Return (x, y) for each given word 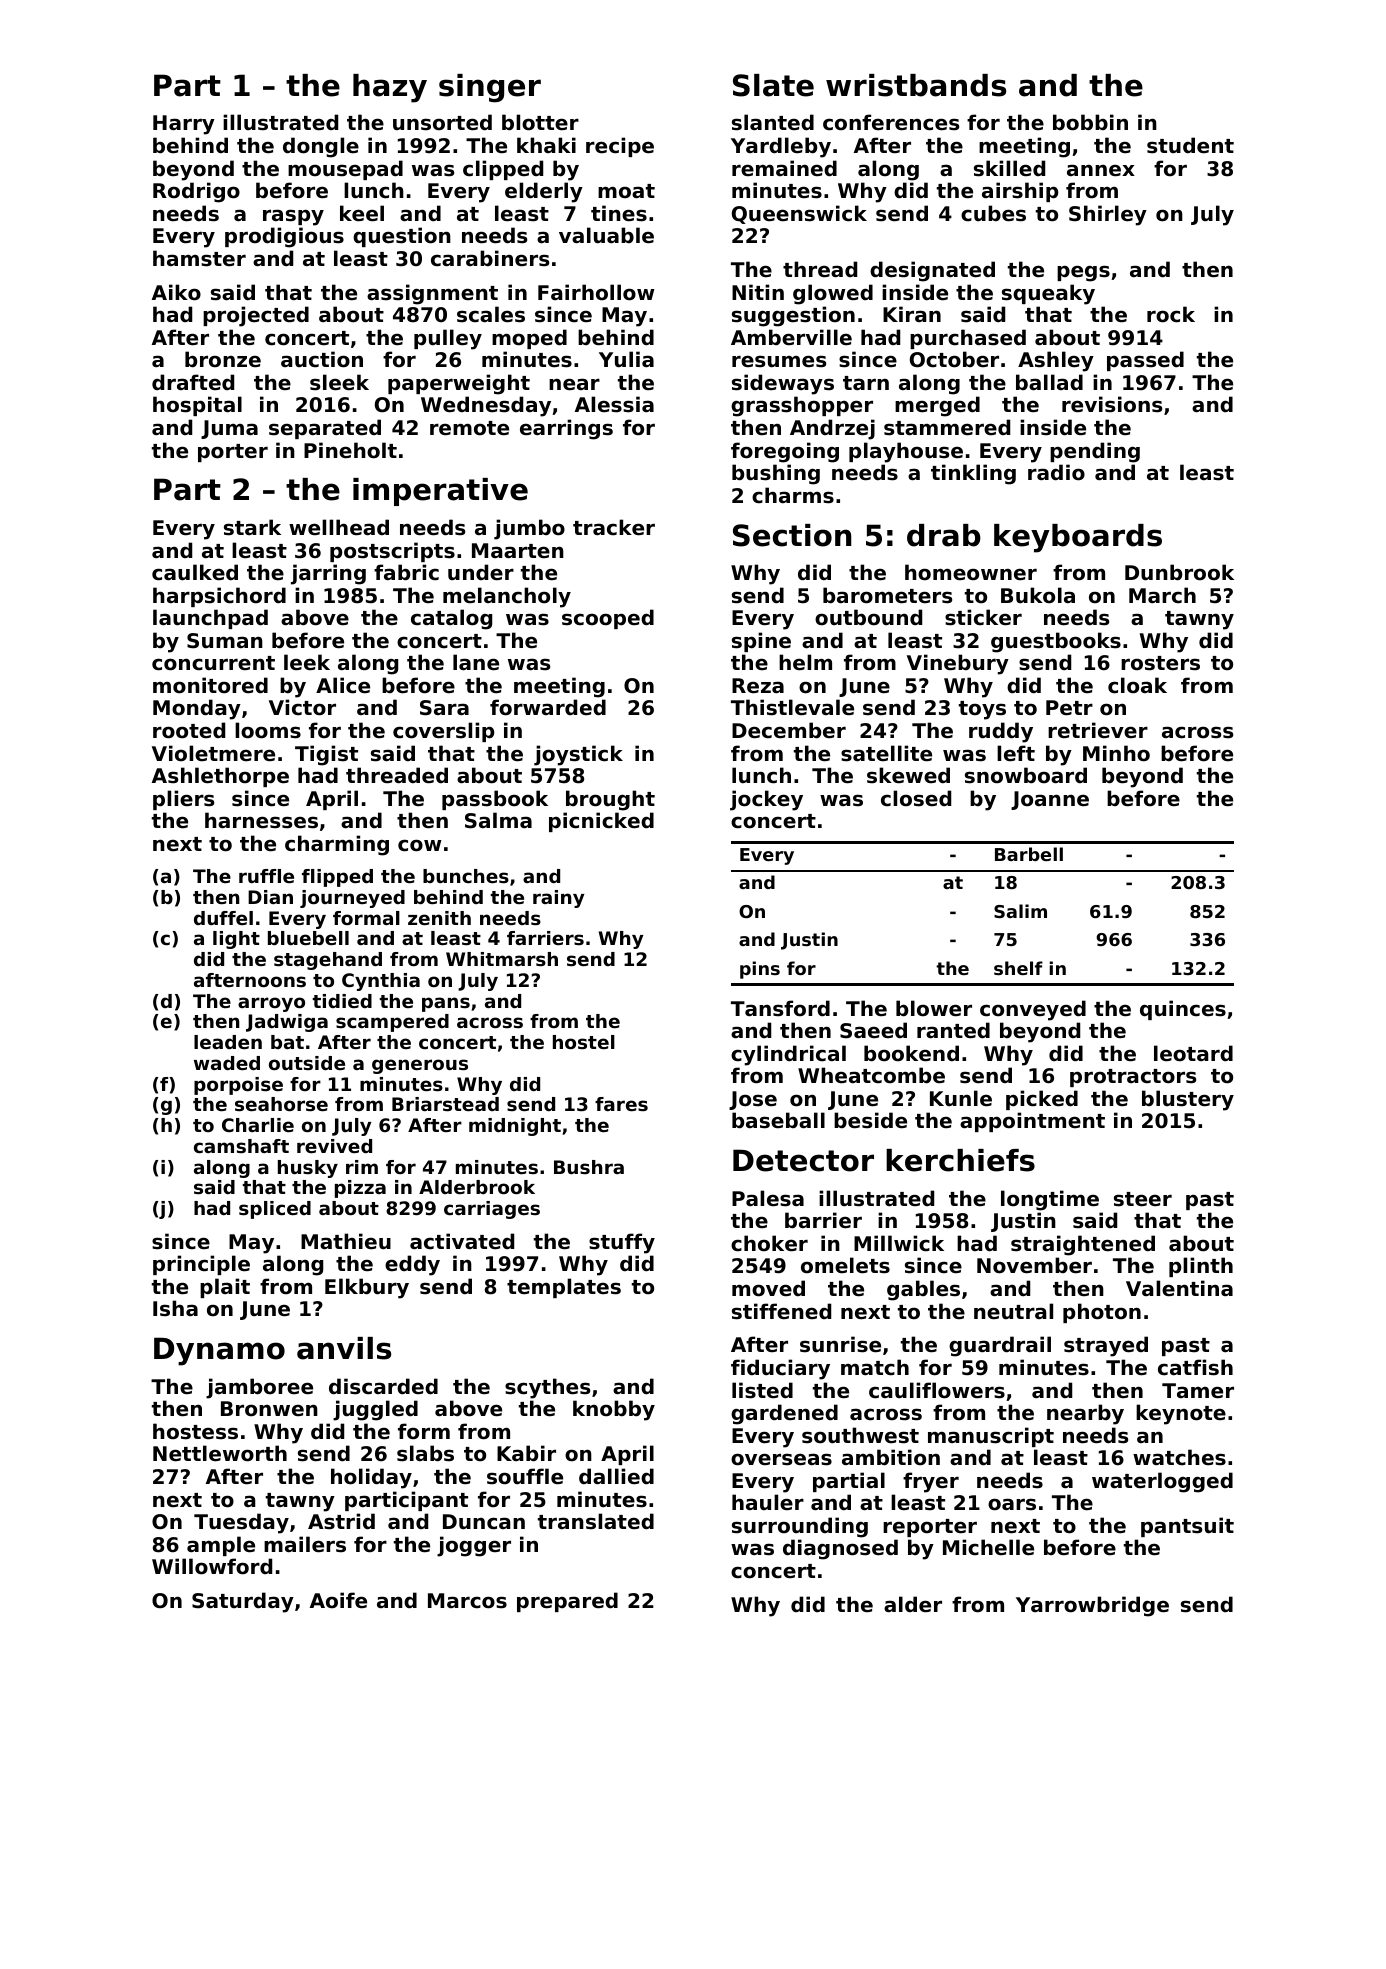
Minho (1116, 753)
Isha (175, 1308)
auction (322, 359)
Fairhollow (596, 292)
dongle (321, 147)
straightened (1083, 1245)
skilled (1009, 168)
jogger (474, 1546)
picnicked (601, 822)
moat (626, 191)
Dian (270, 897)
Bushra (589, 1167)
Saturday (243, 1602)
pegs (1083, 273)
